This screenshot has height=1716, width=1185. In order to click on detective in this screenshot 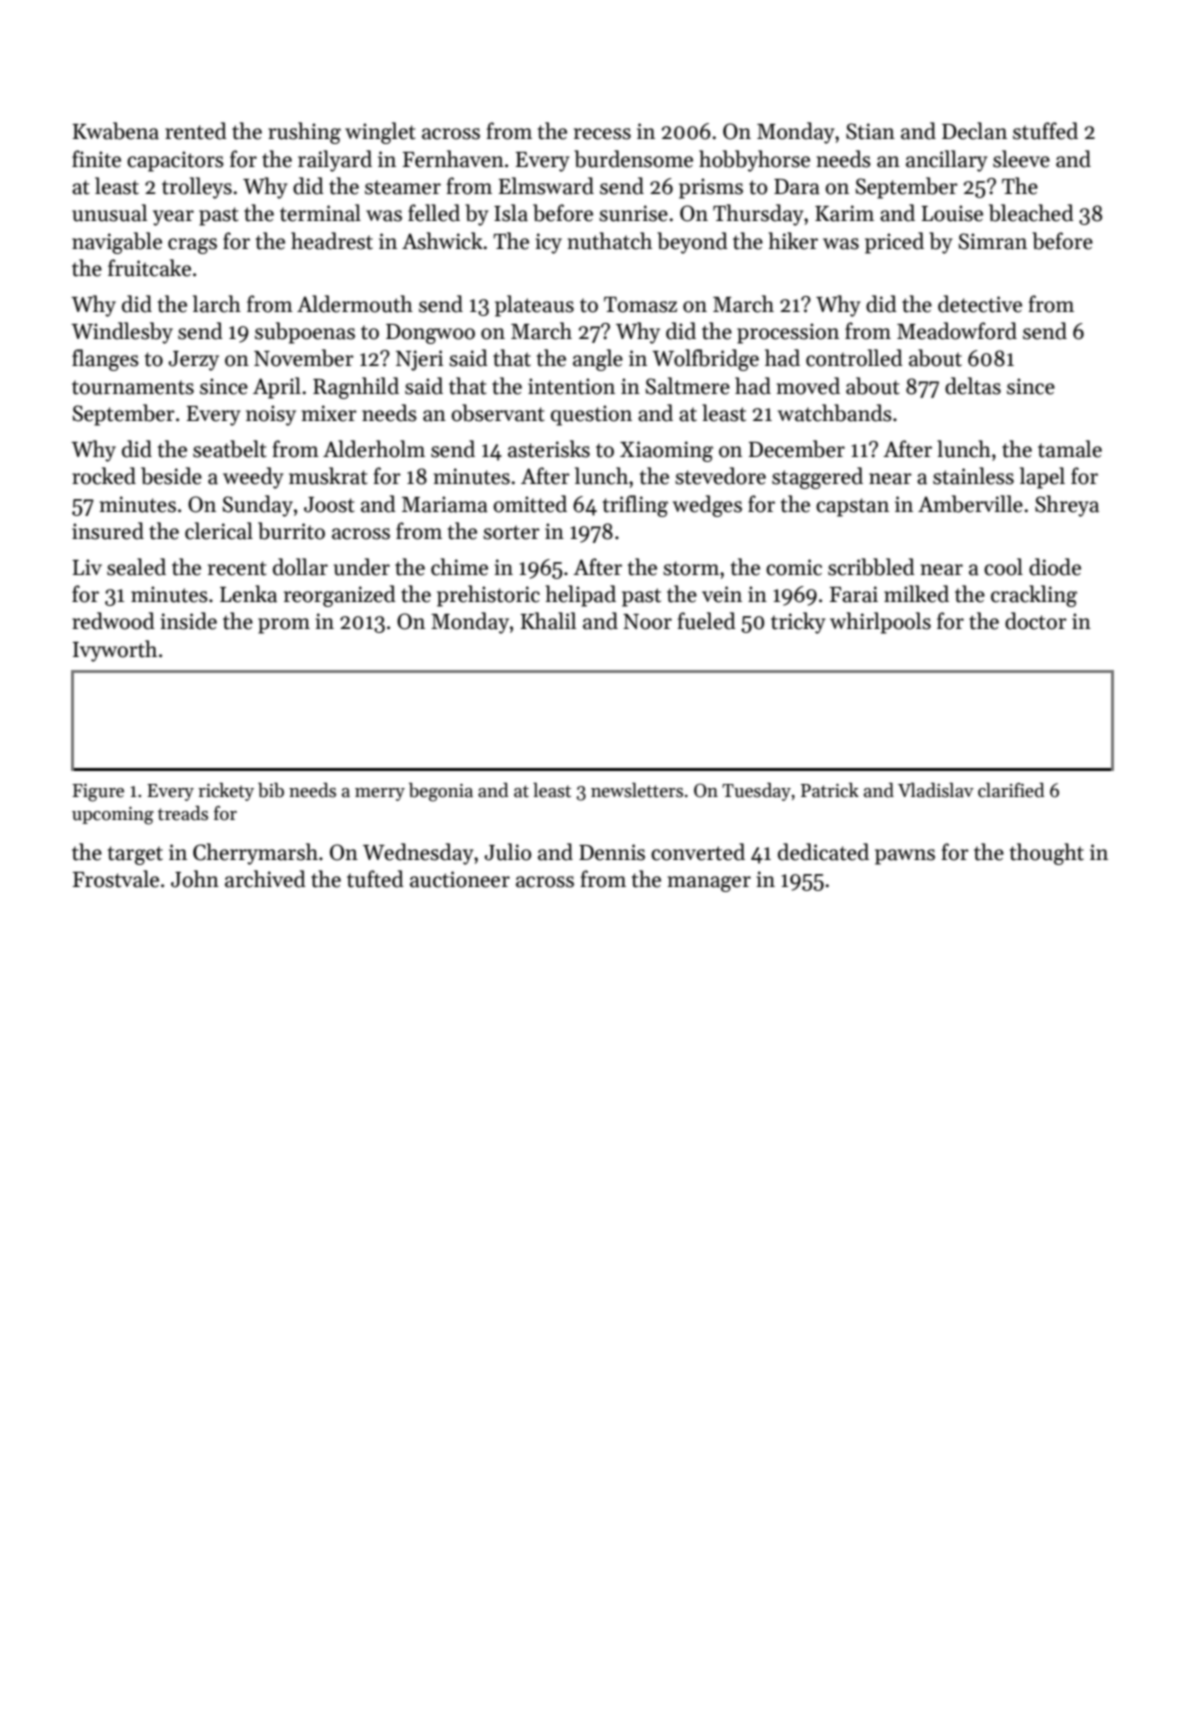, I will do `click(980, 304)`.
